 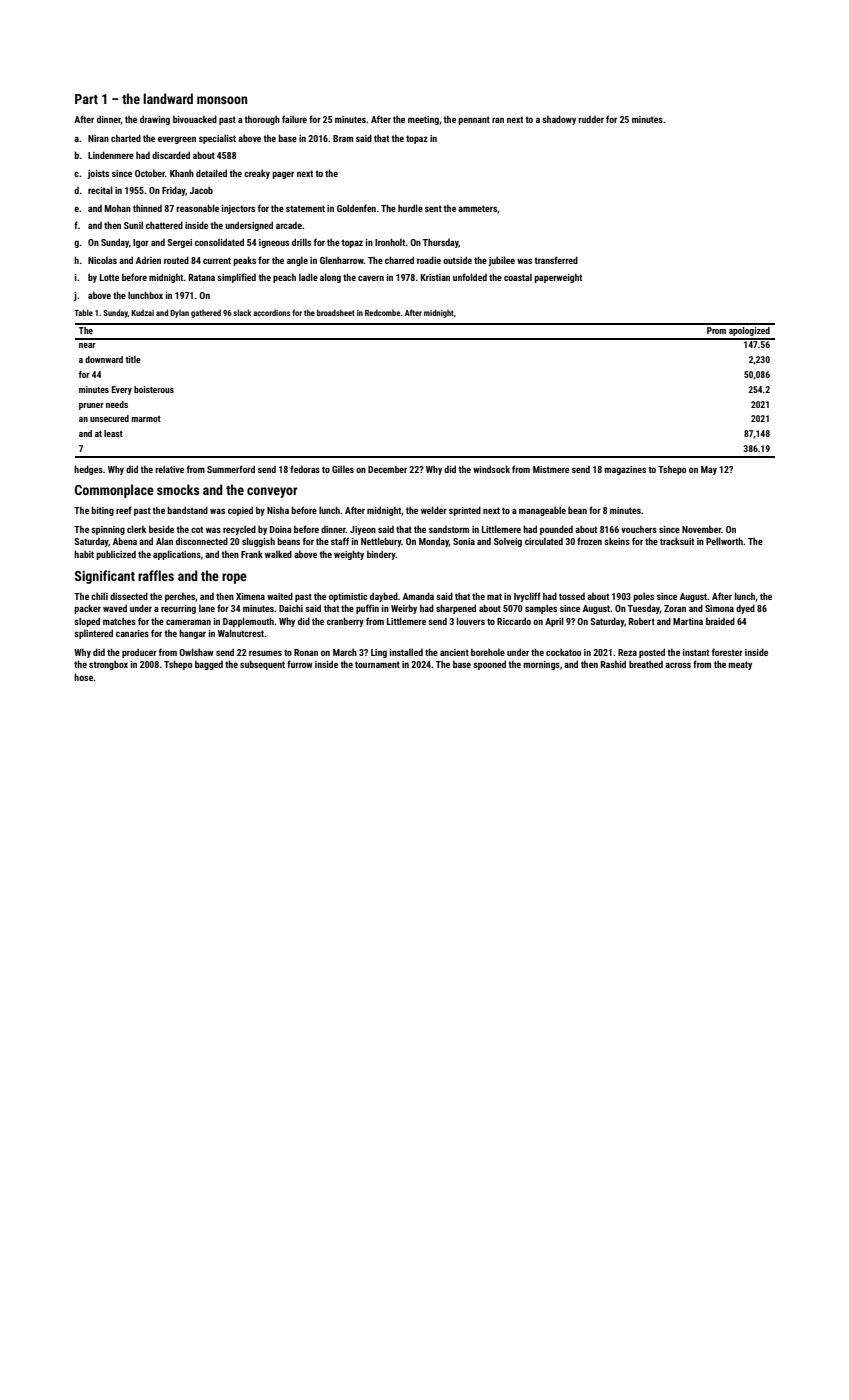 I want to click on December, so click(x=387, y=469).
